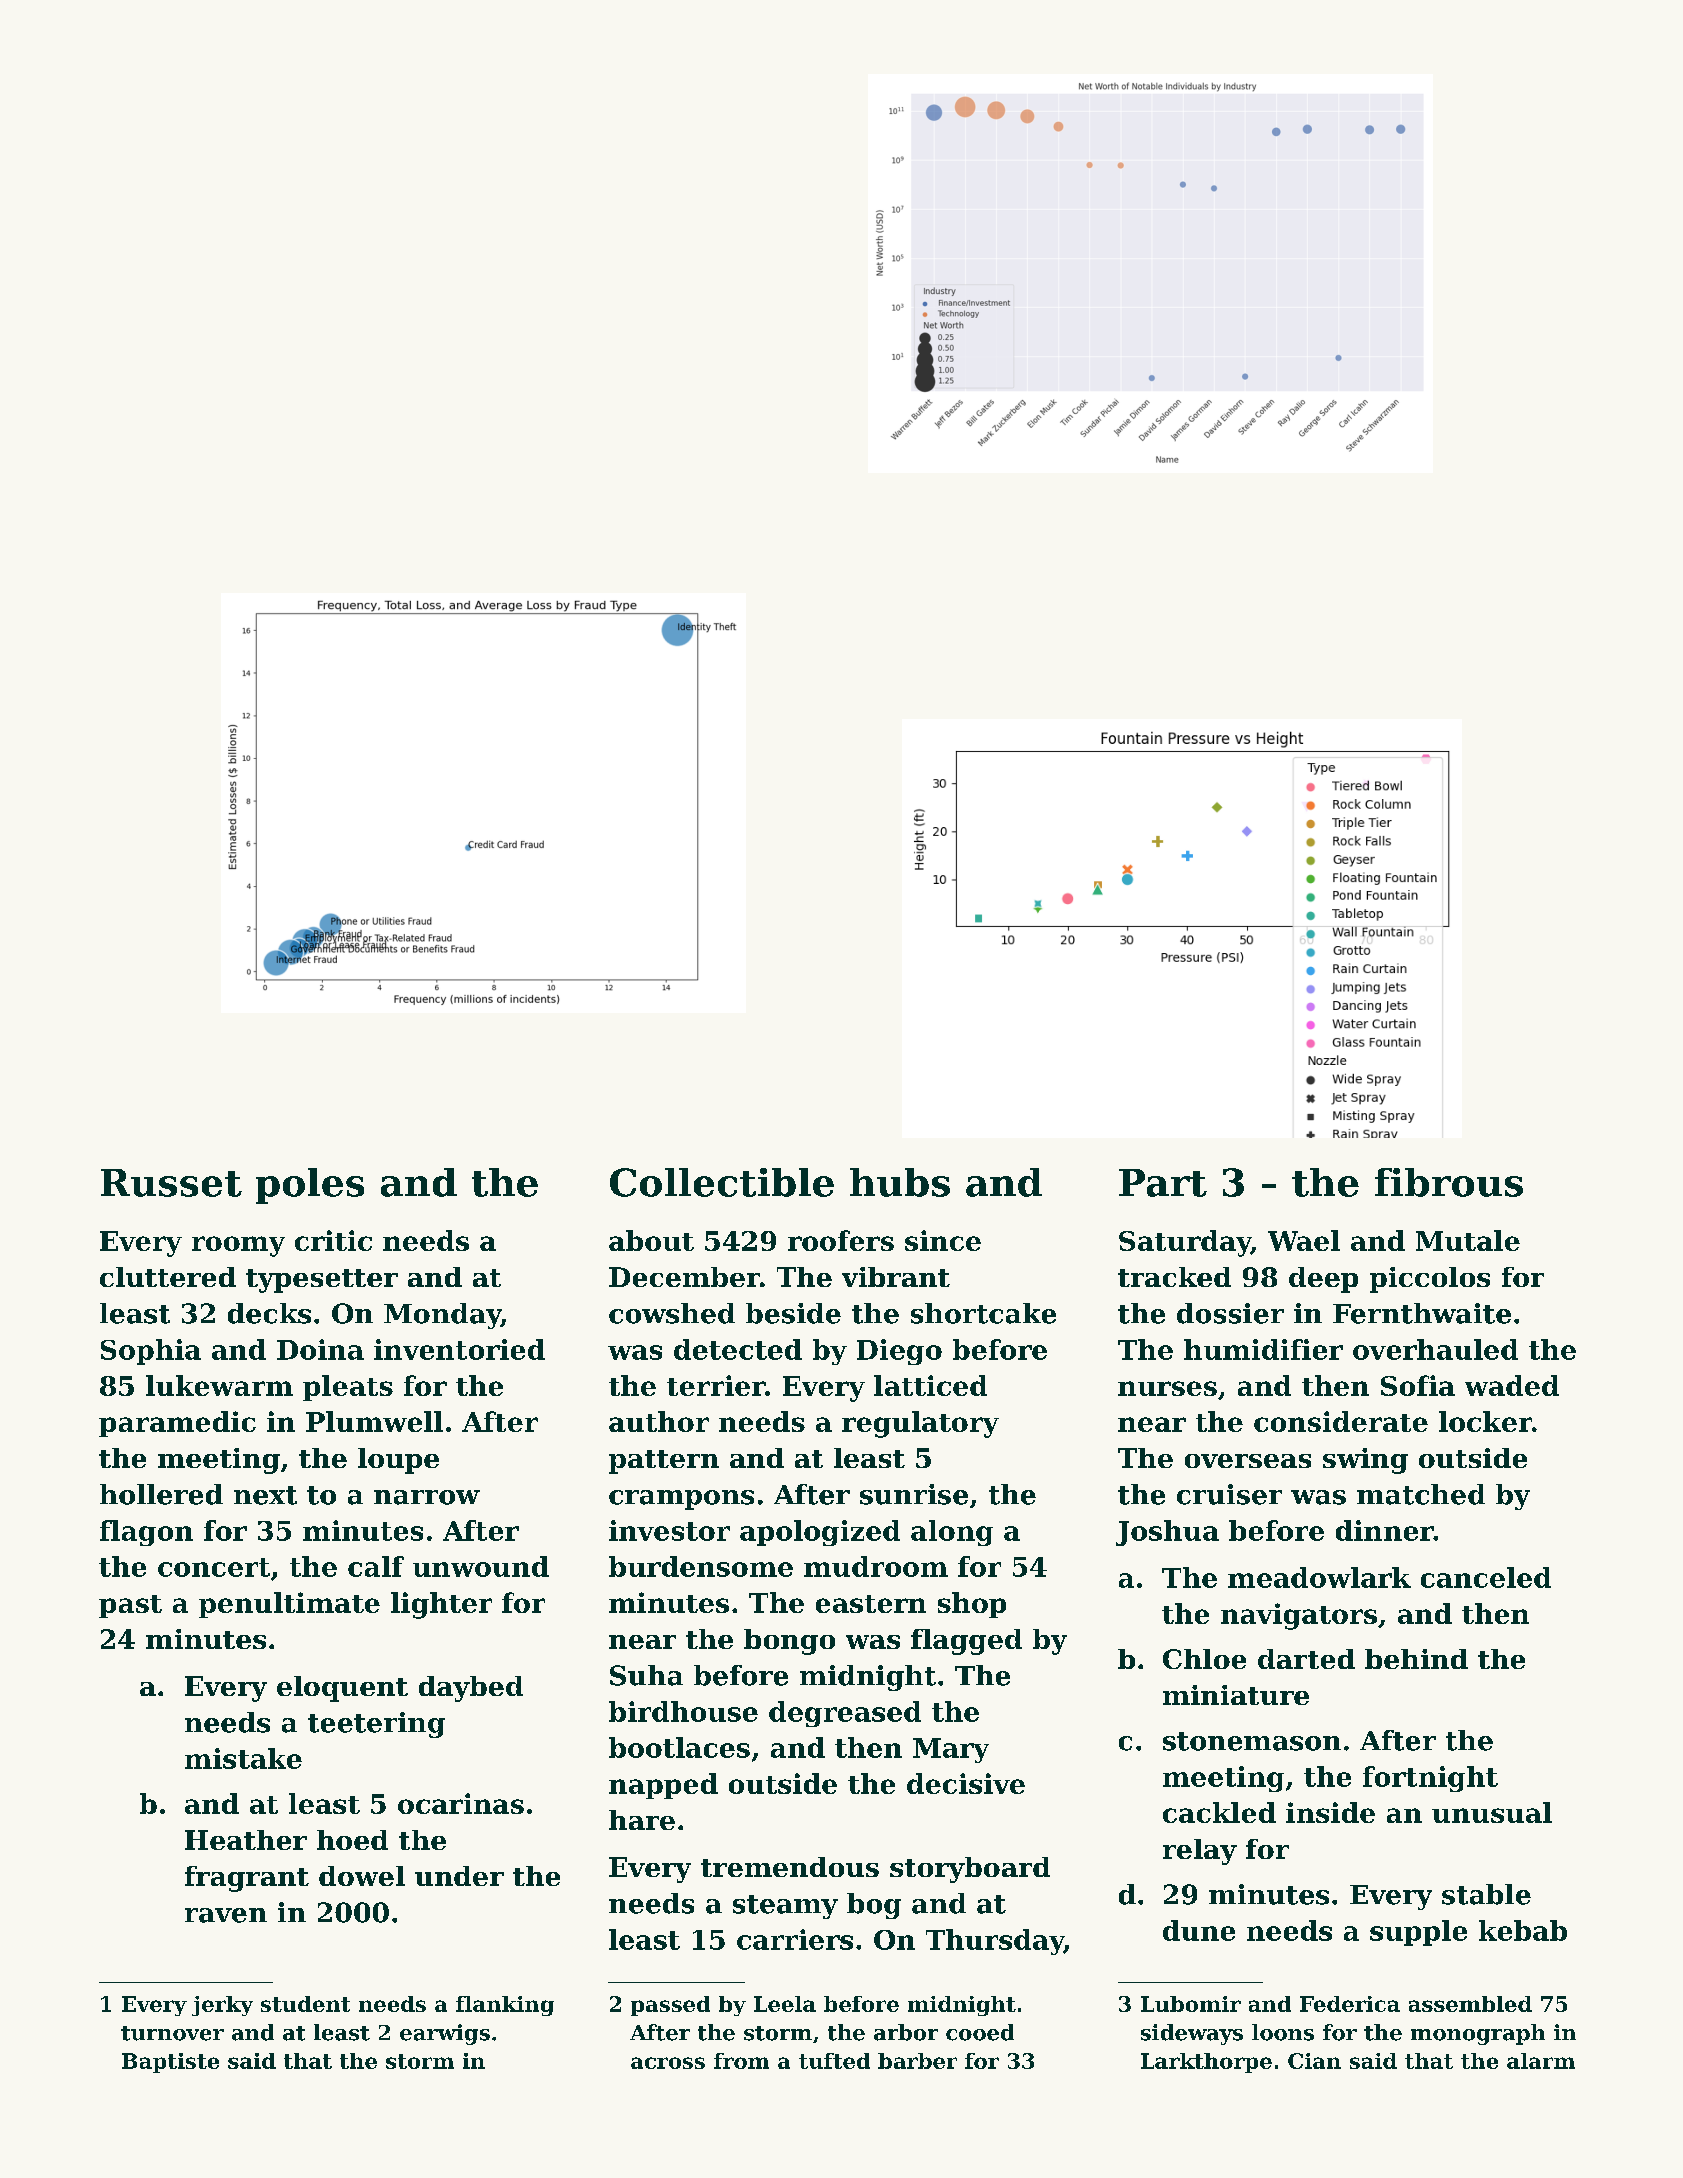  What do you see at coordinates (171, 1183) in the screenshot?
I see `Russet` at bounding box center [171, 1183].
